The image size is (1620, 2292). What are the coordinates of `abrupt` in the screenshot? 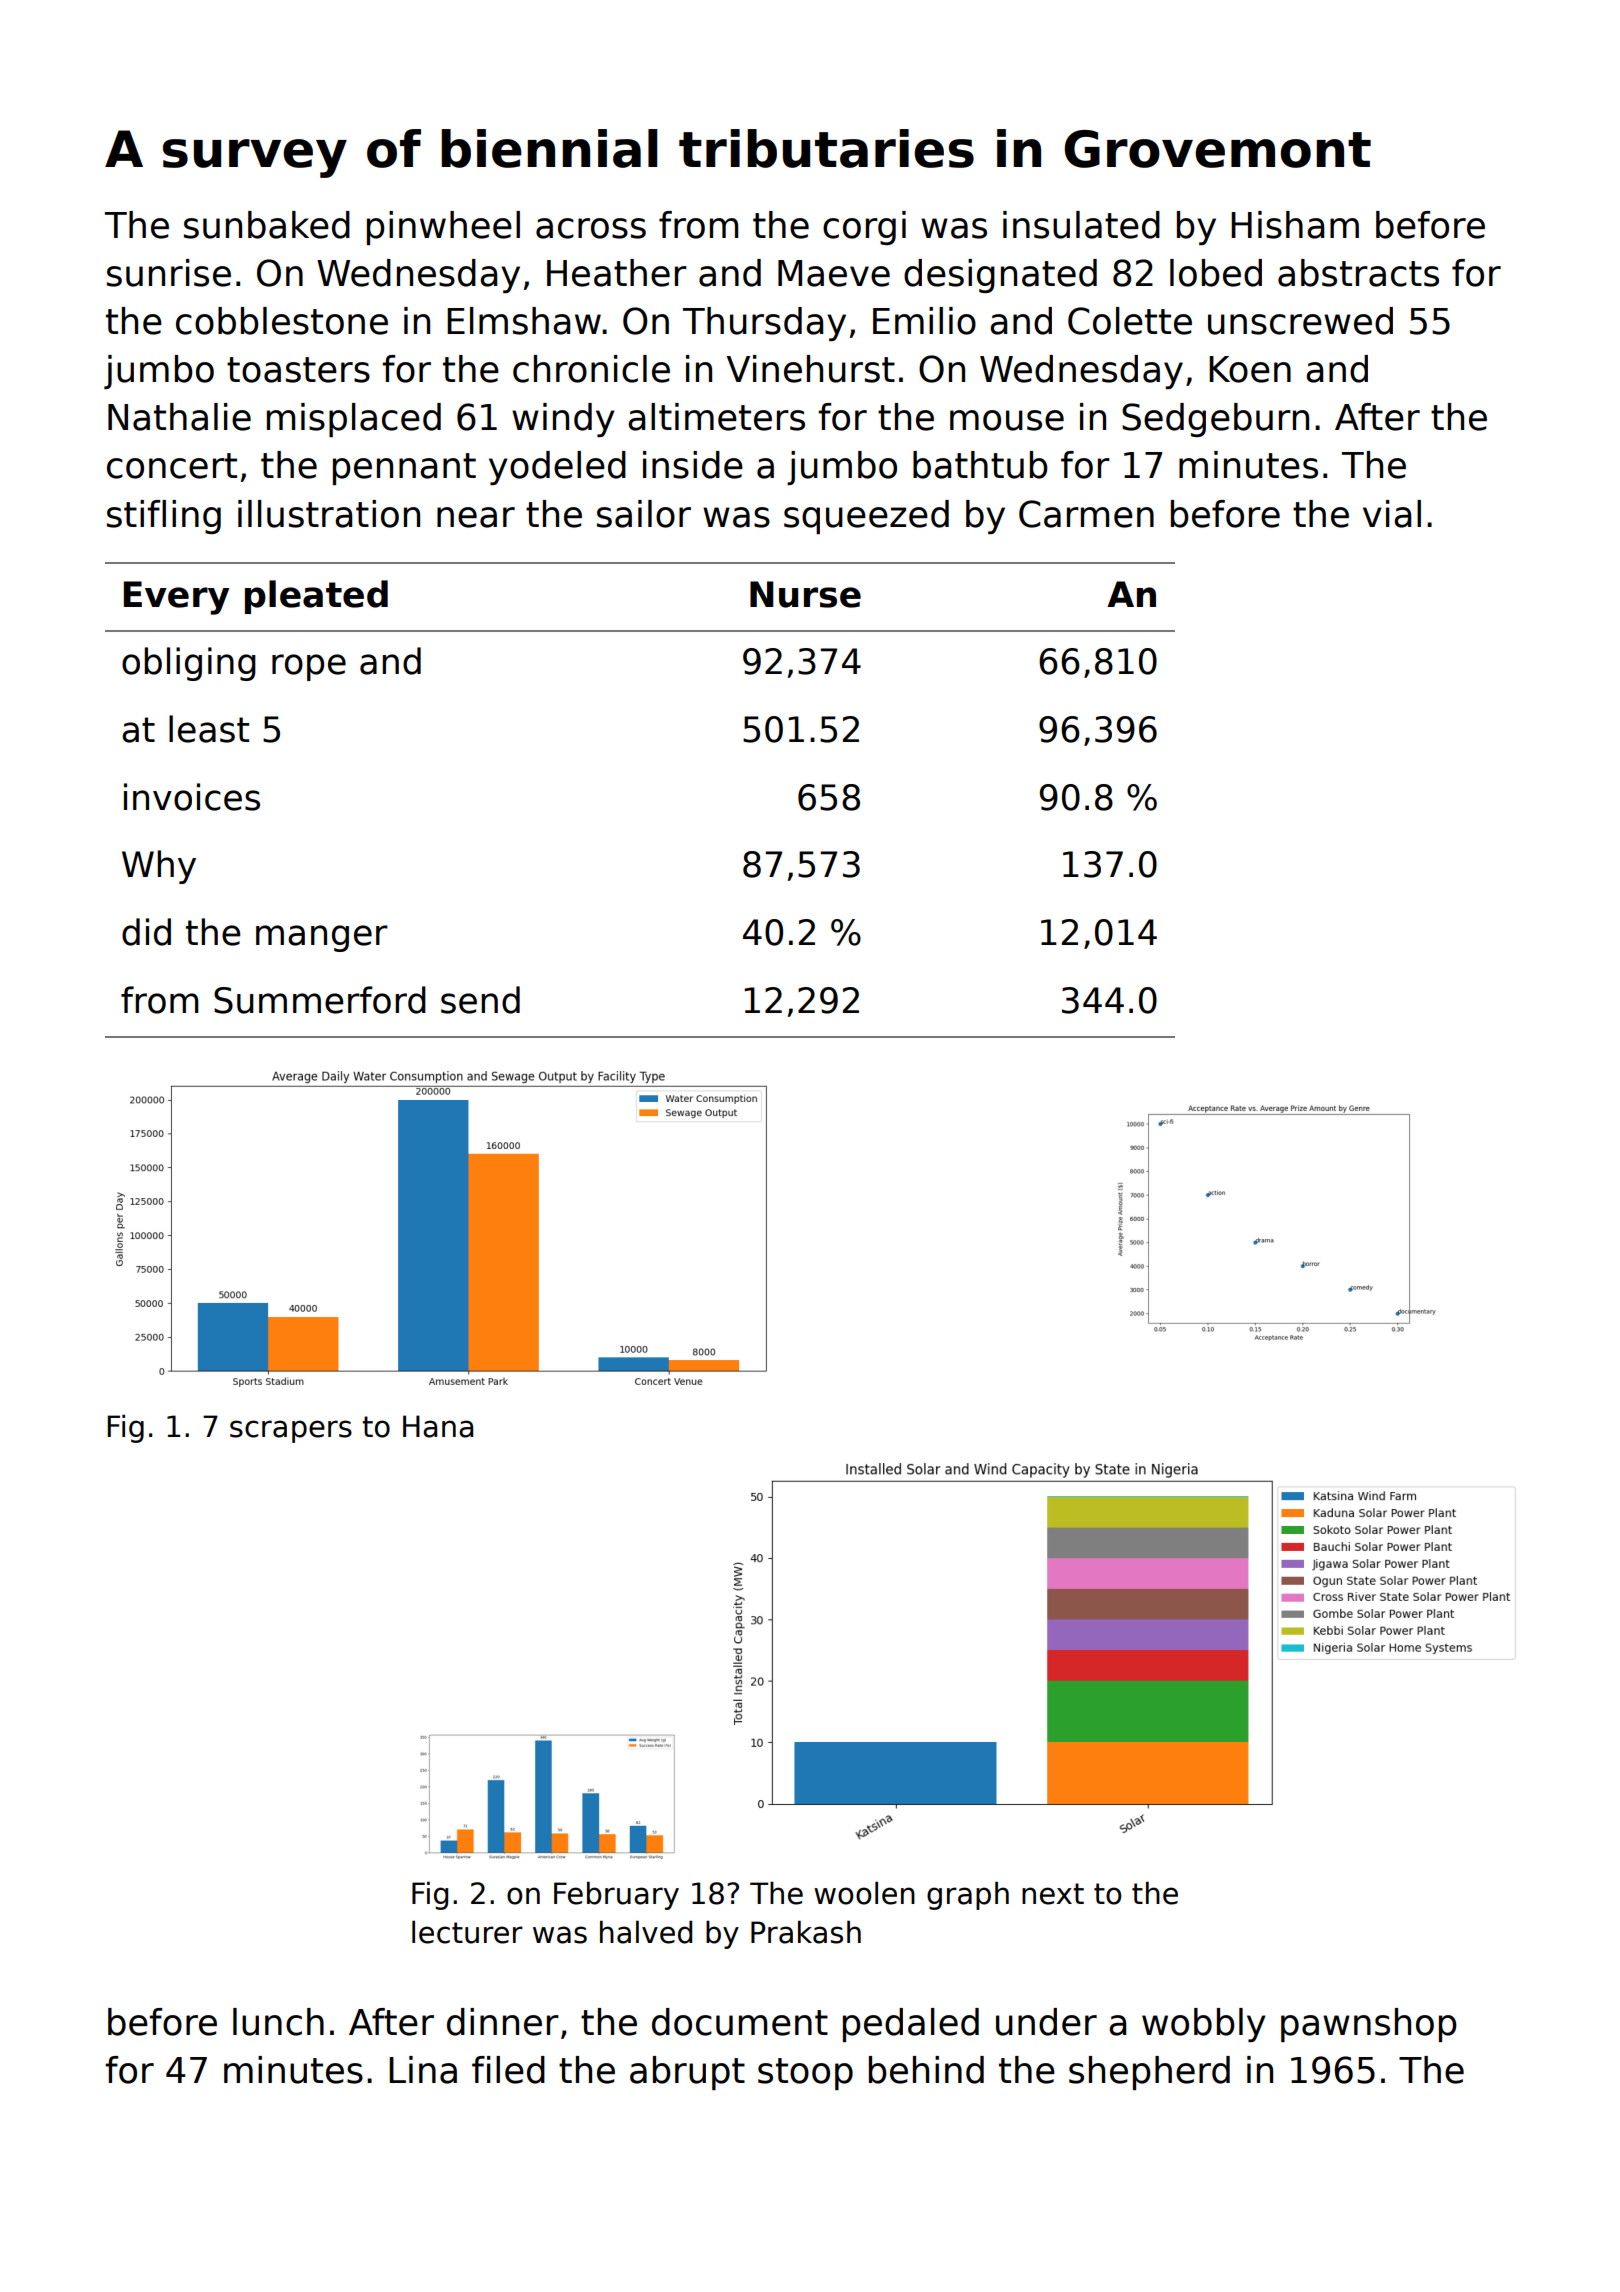 It's located at (687, 2073).
